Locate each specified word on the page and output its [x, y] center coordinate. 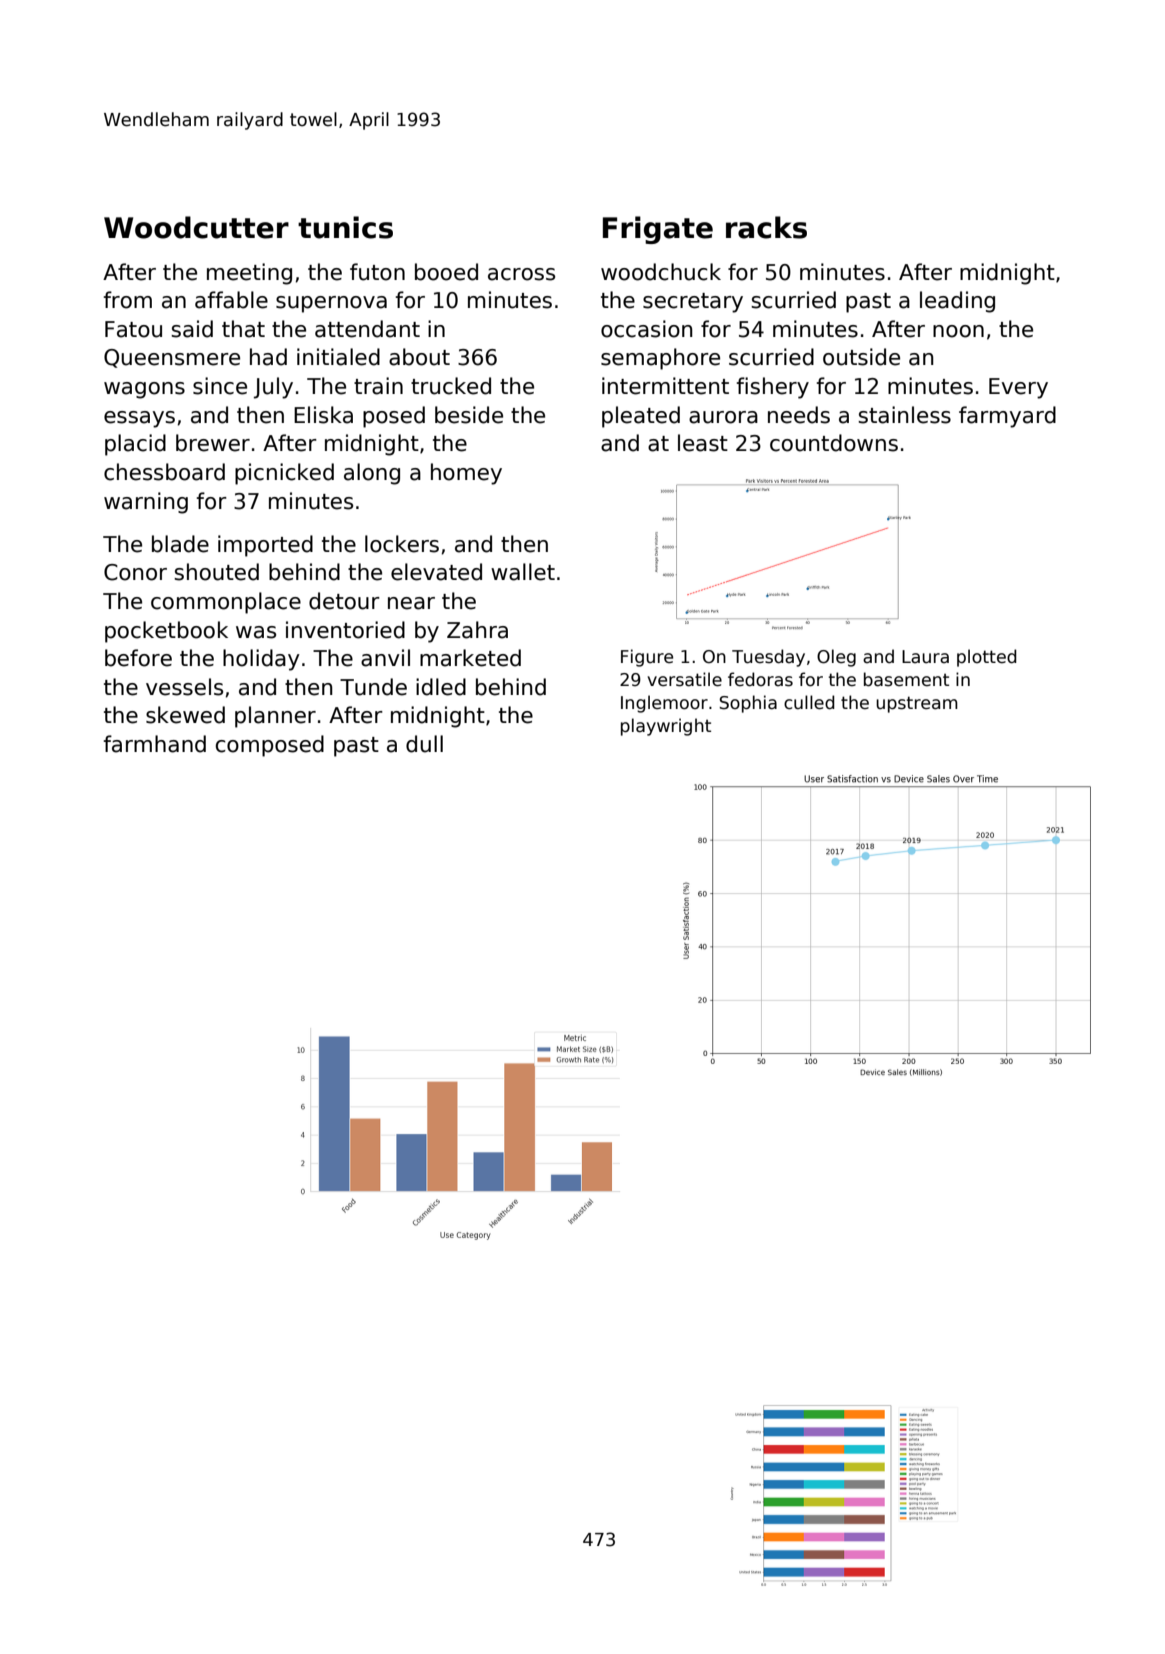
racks [766, 227]
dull [424, 744]
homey [466, 474]
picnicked [284, 474]
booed [446, 272]
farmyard [1007, 417]
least [703, 443]
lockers [402, 544]
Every [1018, 388]
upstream [917, 704]
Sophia [748, 704]
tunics [345, 227]
